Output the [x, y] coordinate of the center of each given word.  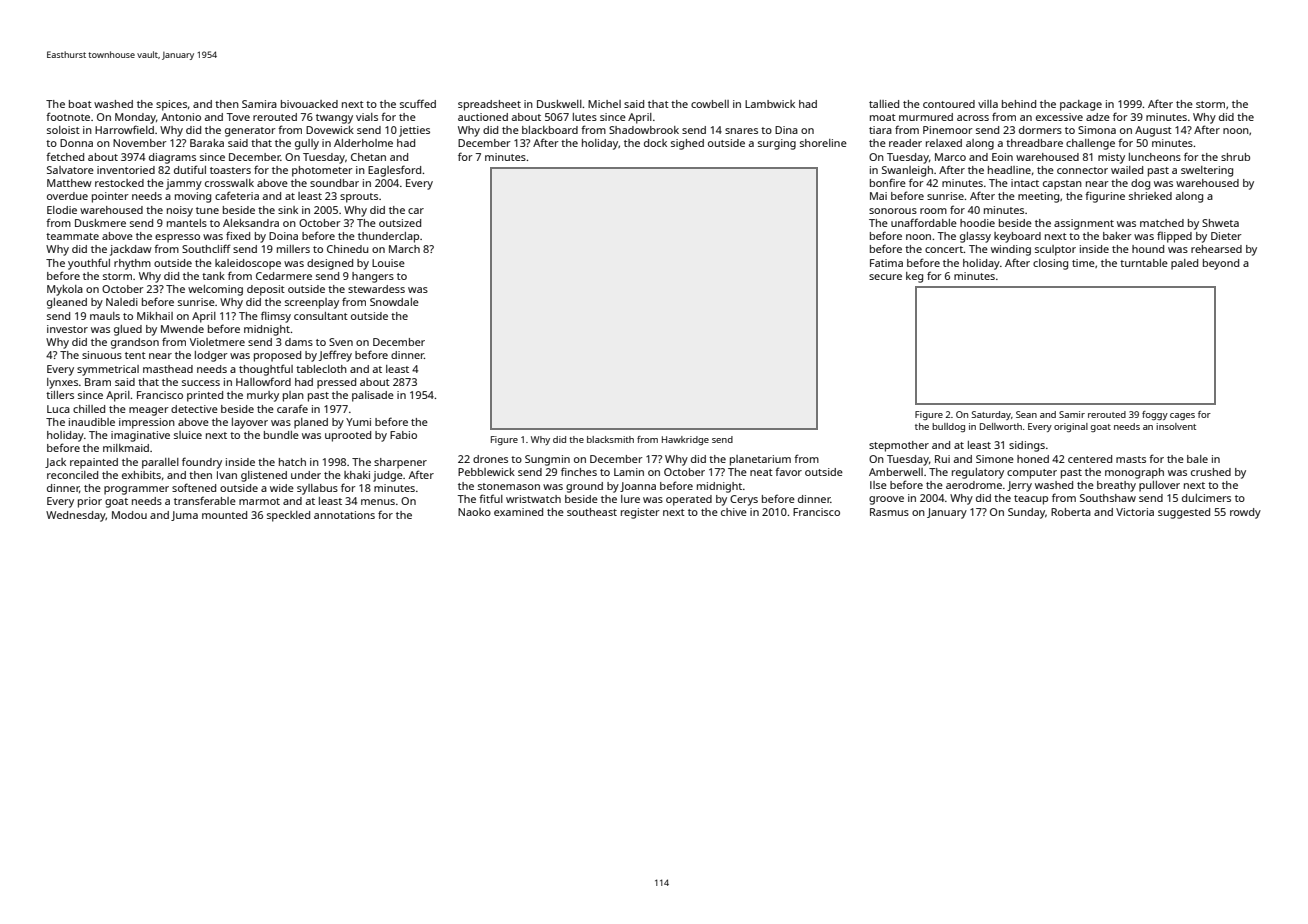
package [1081, 105]
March [404, 249]
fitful [491, 498]
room [933, 211]
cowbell [710, 104]
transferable [205, 500]
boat [80, 104]
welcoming [215, 290]
